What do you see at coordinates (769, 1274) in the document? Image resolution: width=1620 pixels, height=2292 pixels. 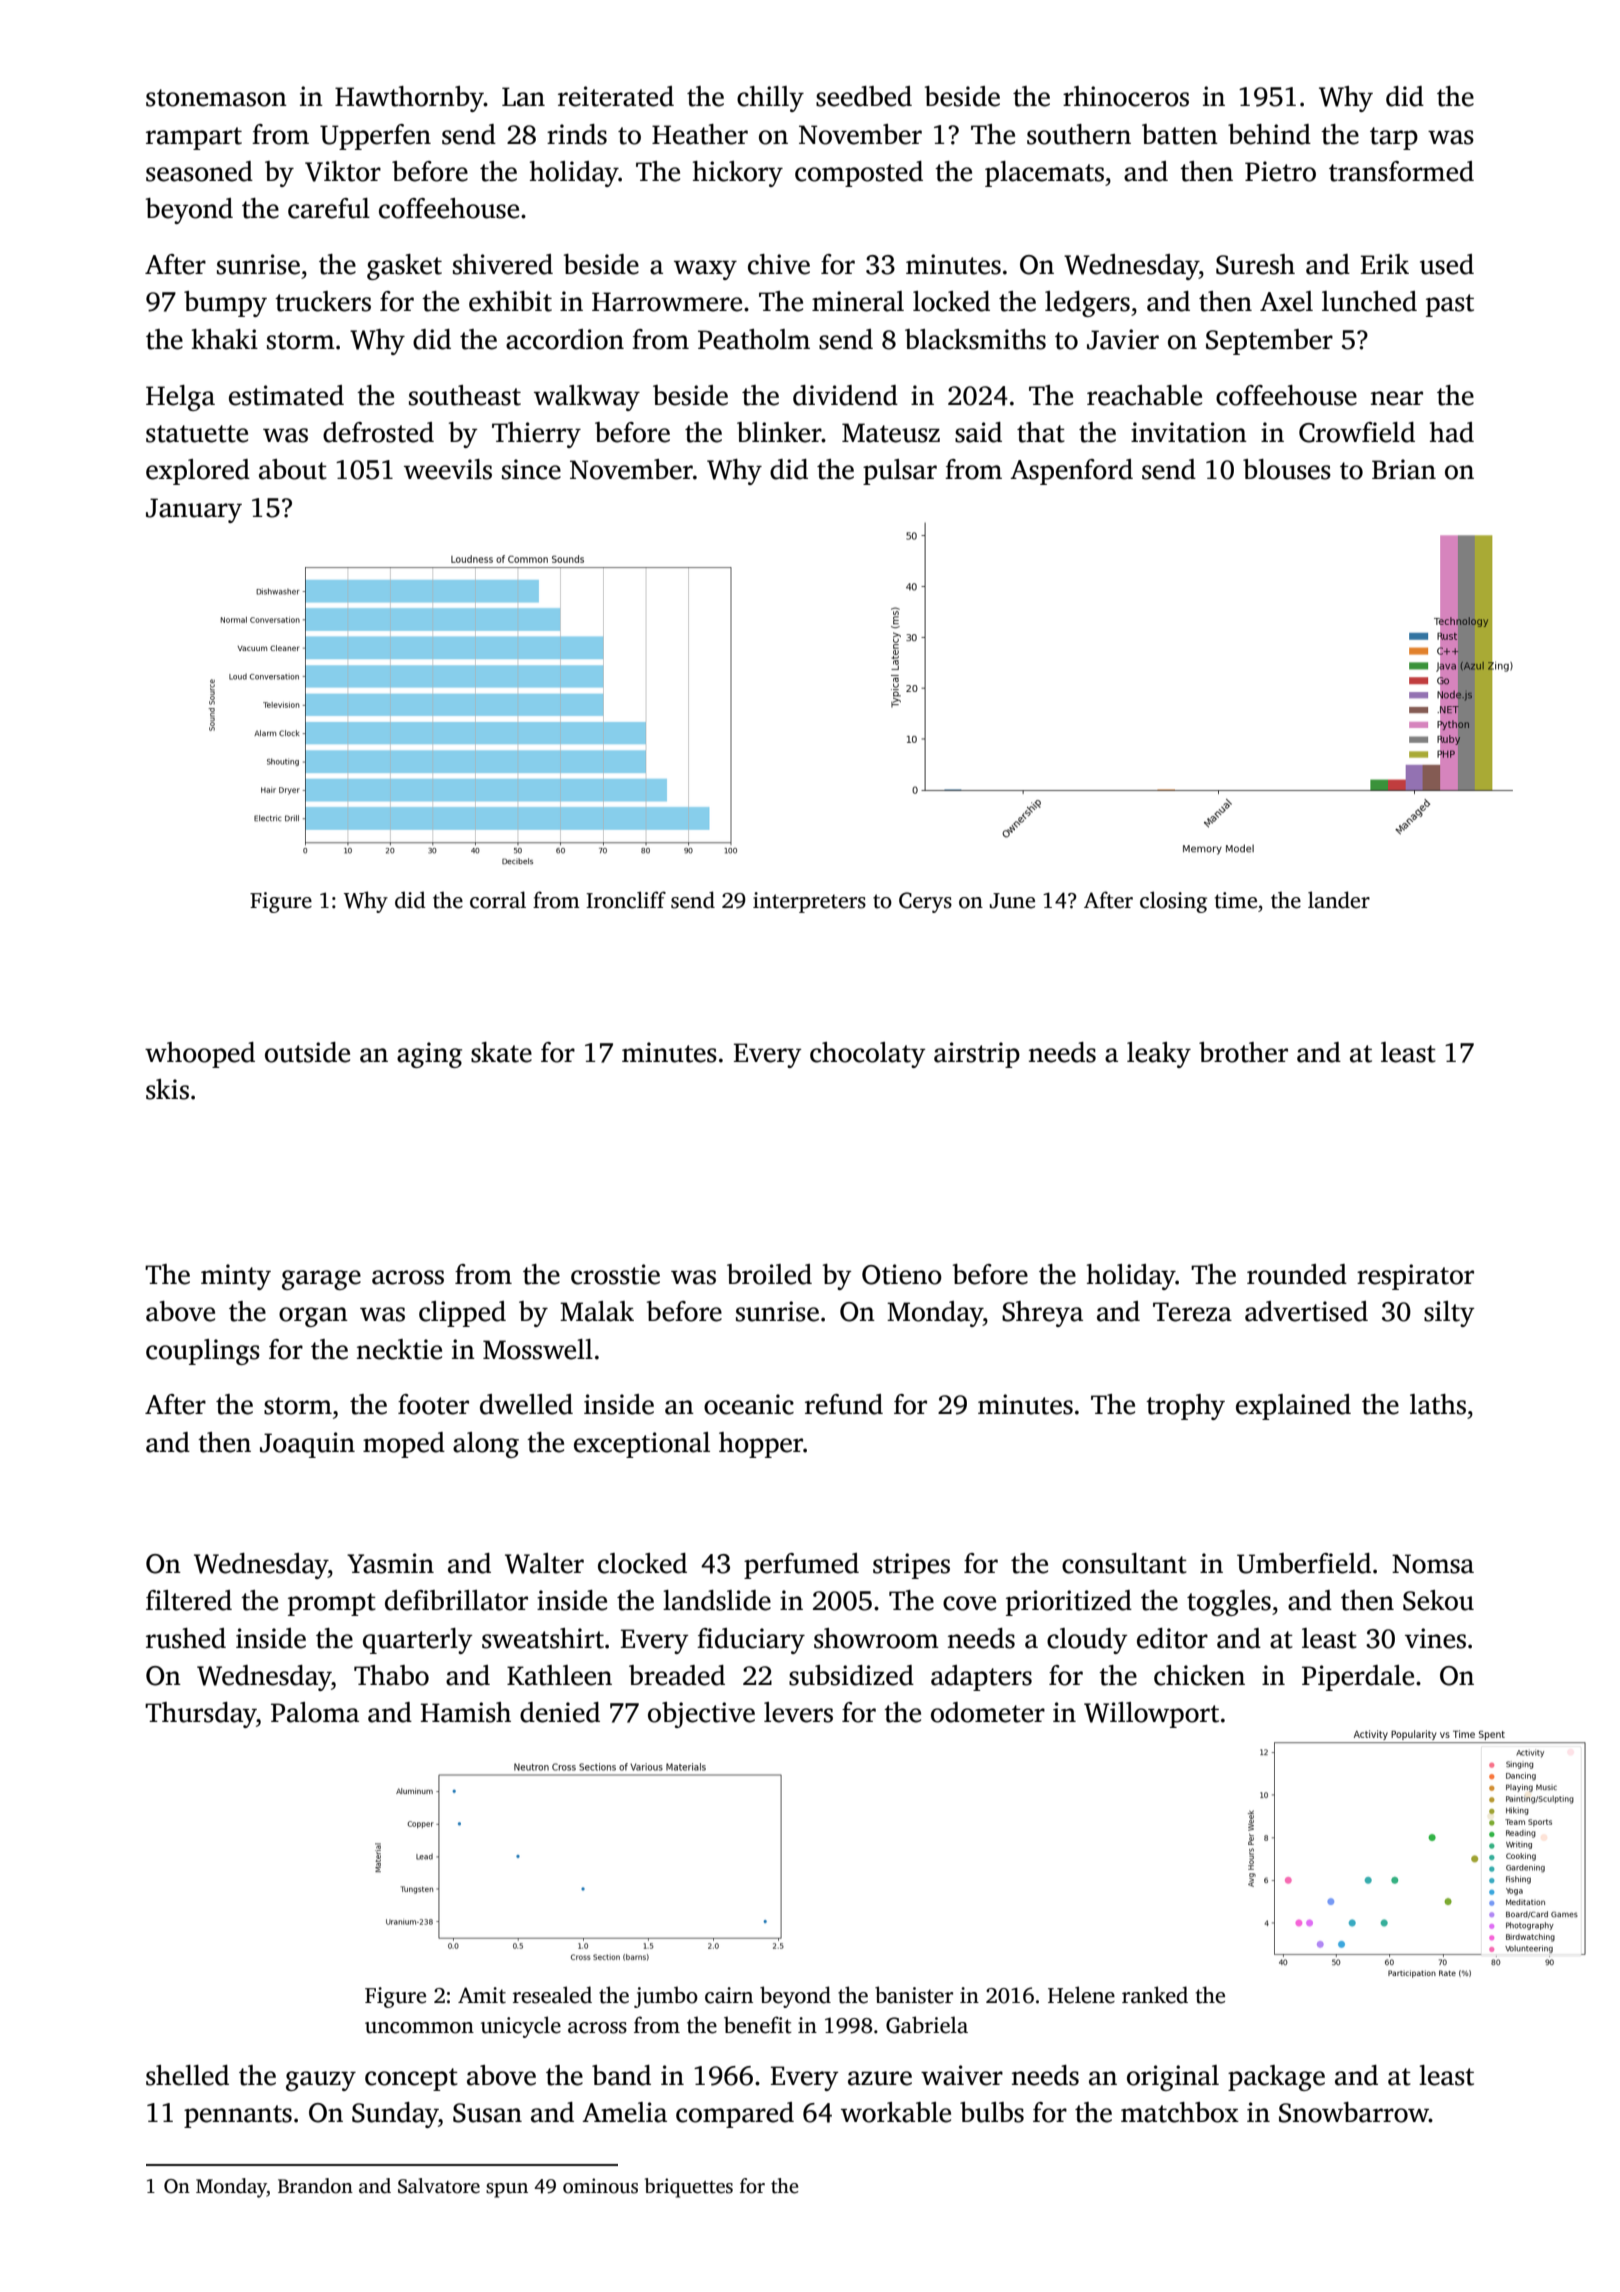 I see `broiled` at bounding box center [769, 1274].
